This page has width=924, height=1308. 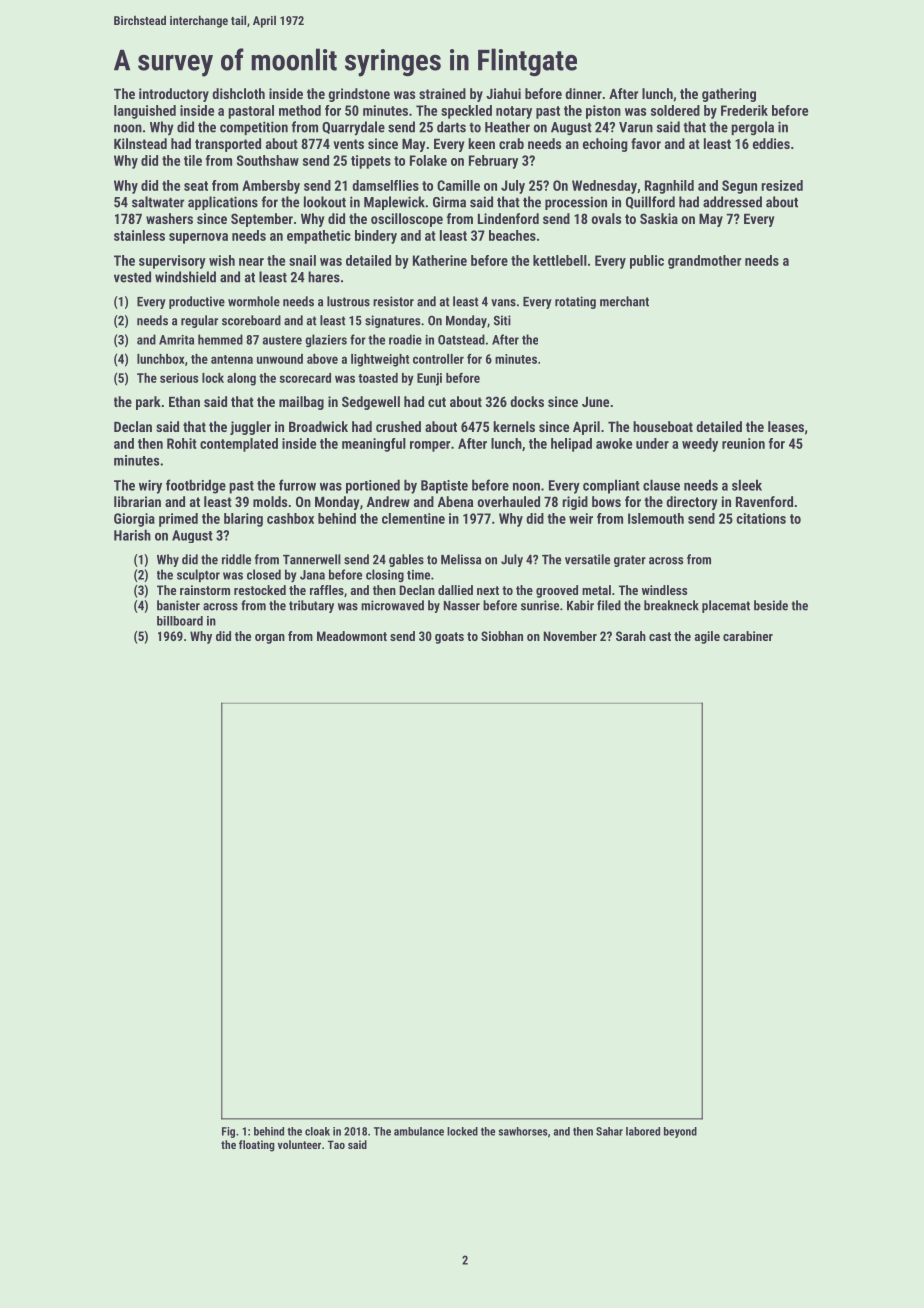 I want to click on November, so click(x=570, y=636).
